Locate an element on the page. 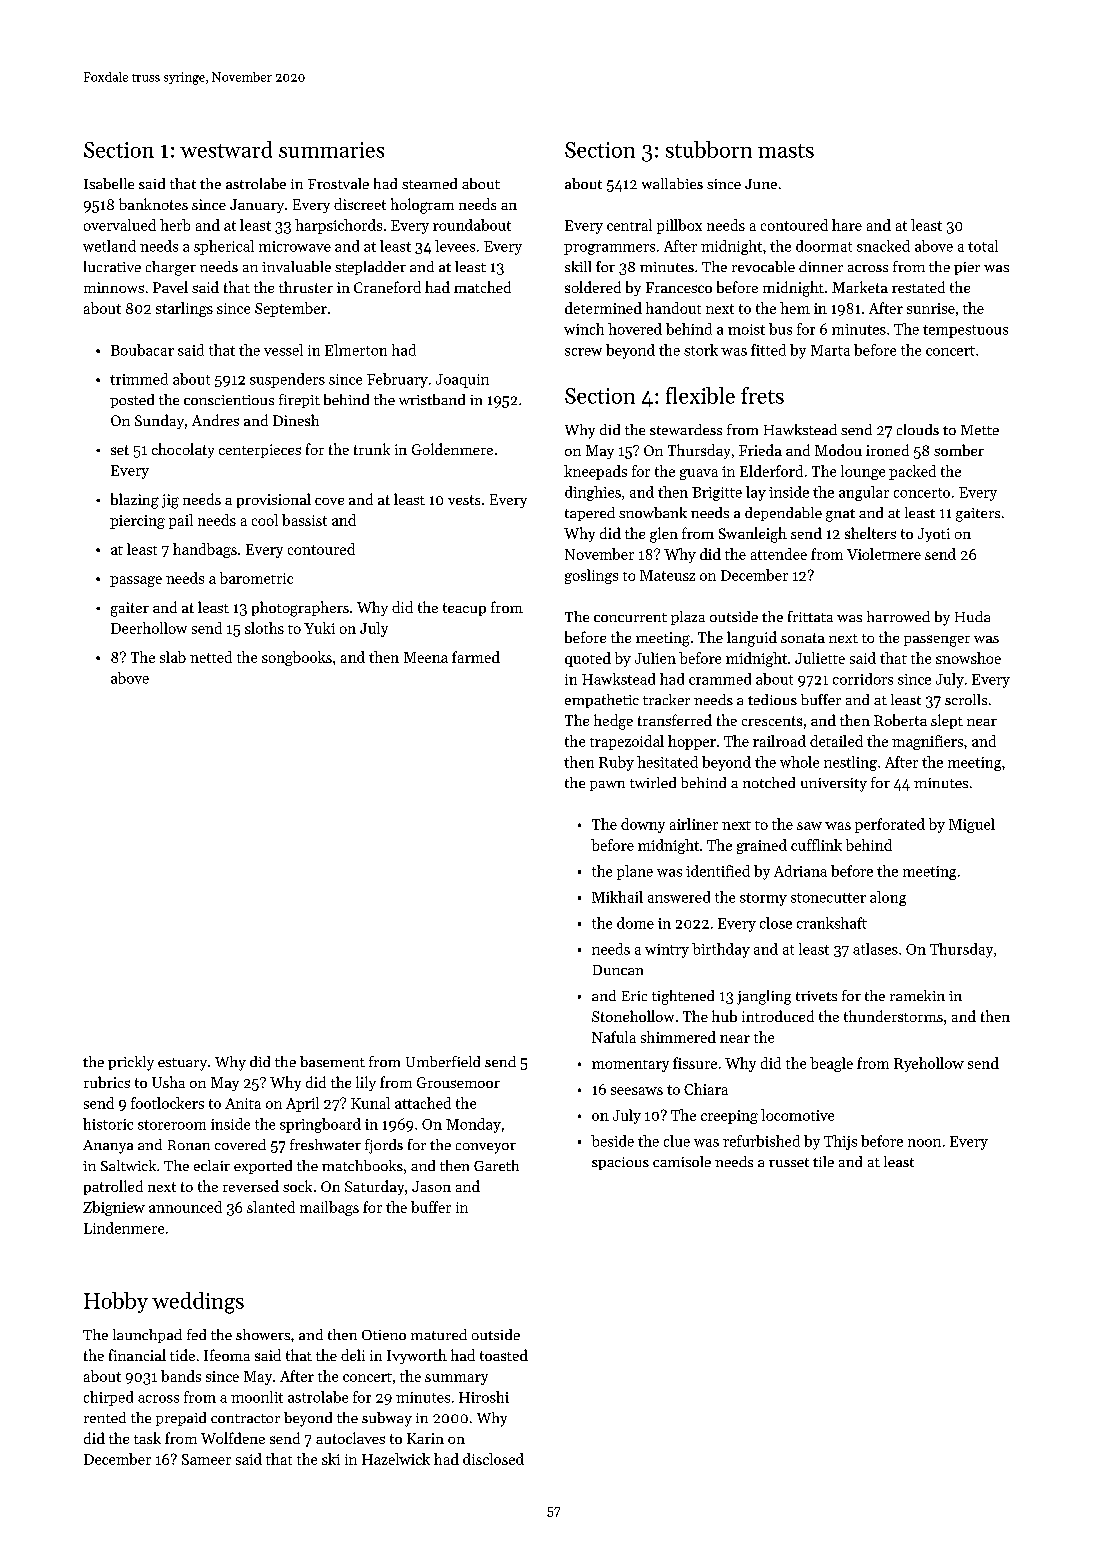  Deerhollow is located at coordinates (149, 628).
